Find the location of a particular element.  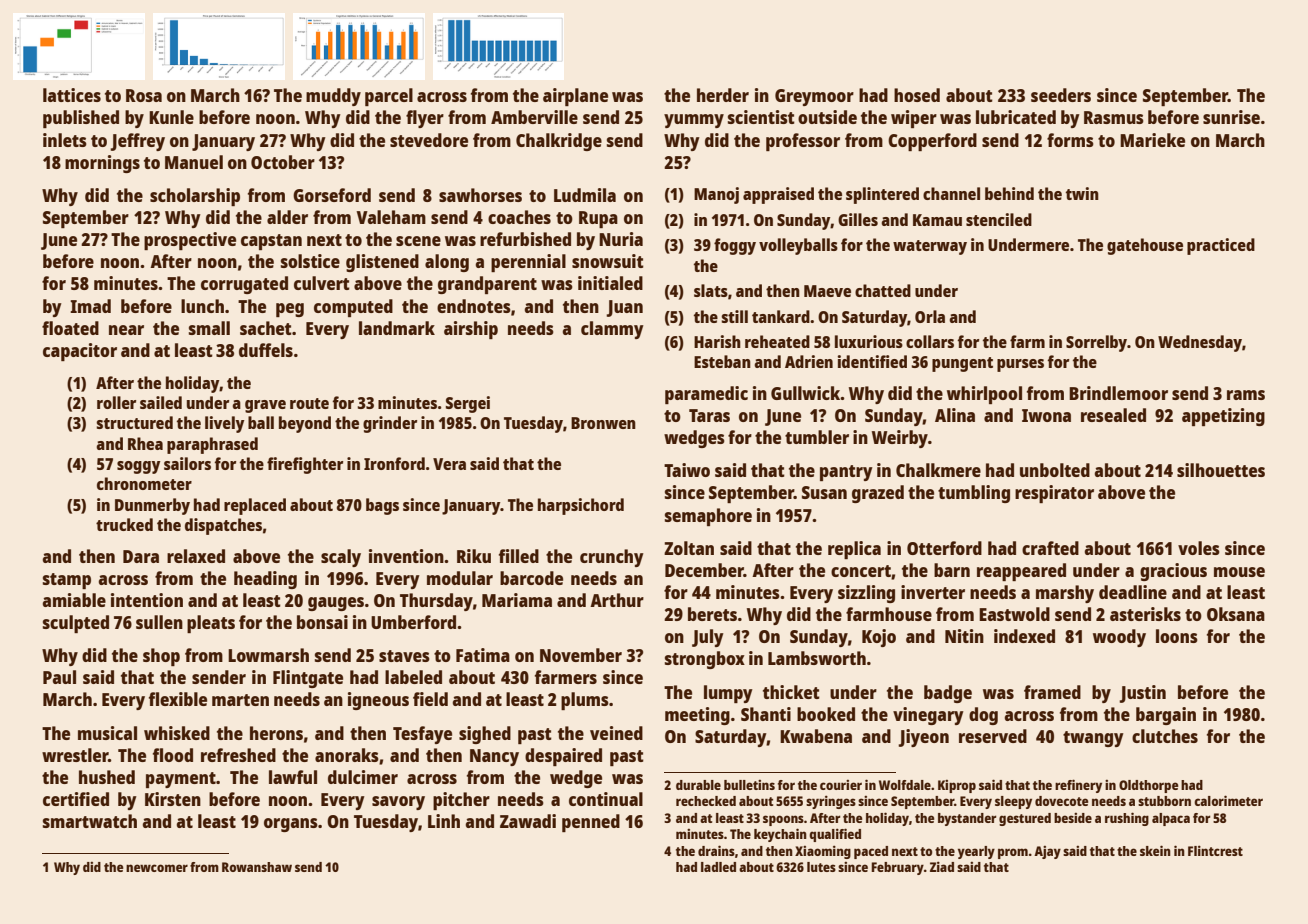

Imad is located at coordinates (90, 306).
